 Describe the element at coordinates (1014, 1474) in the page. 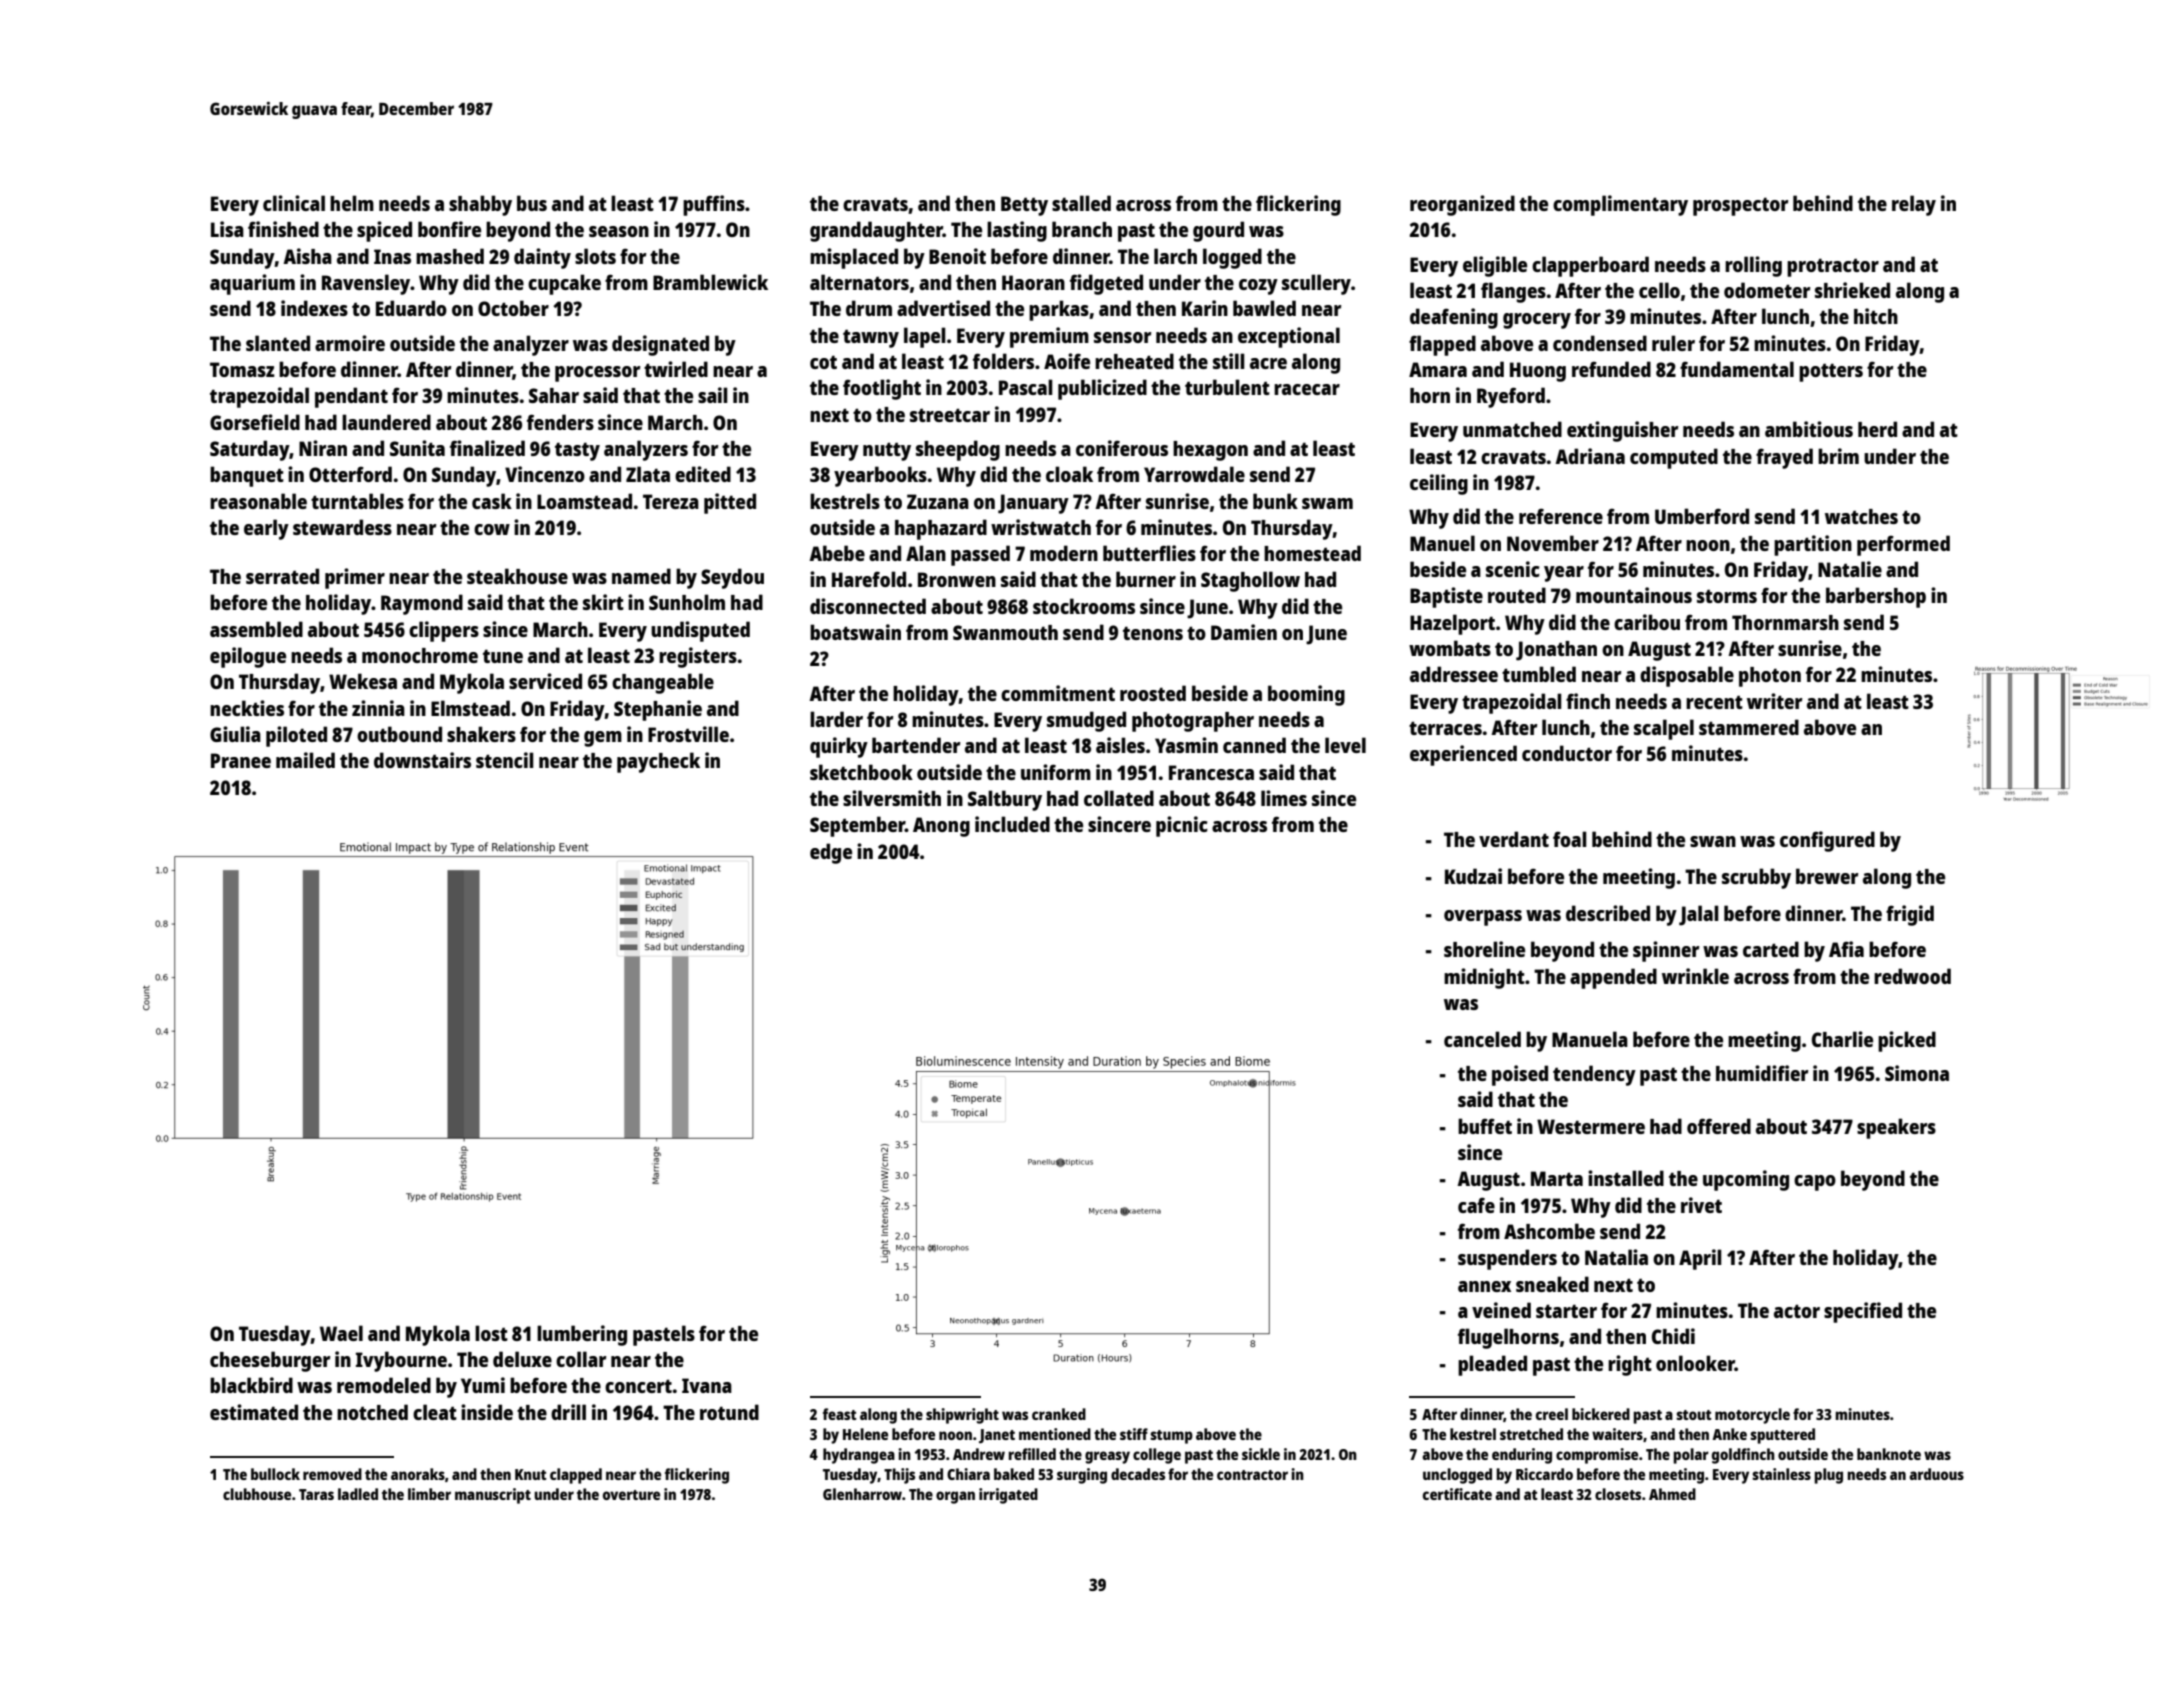

I see `baked` at that location.
